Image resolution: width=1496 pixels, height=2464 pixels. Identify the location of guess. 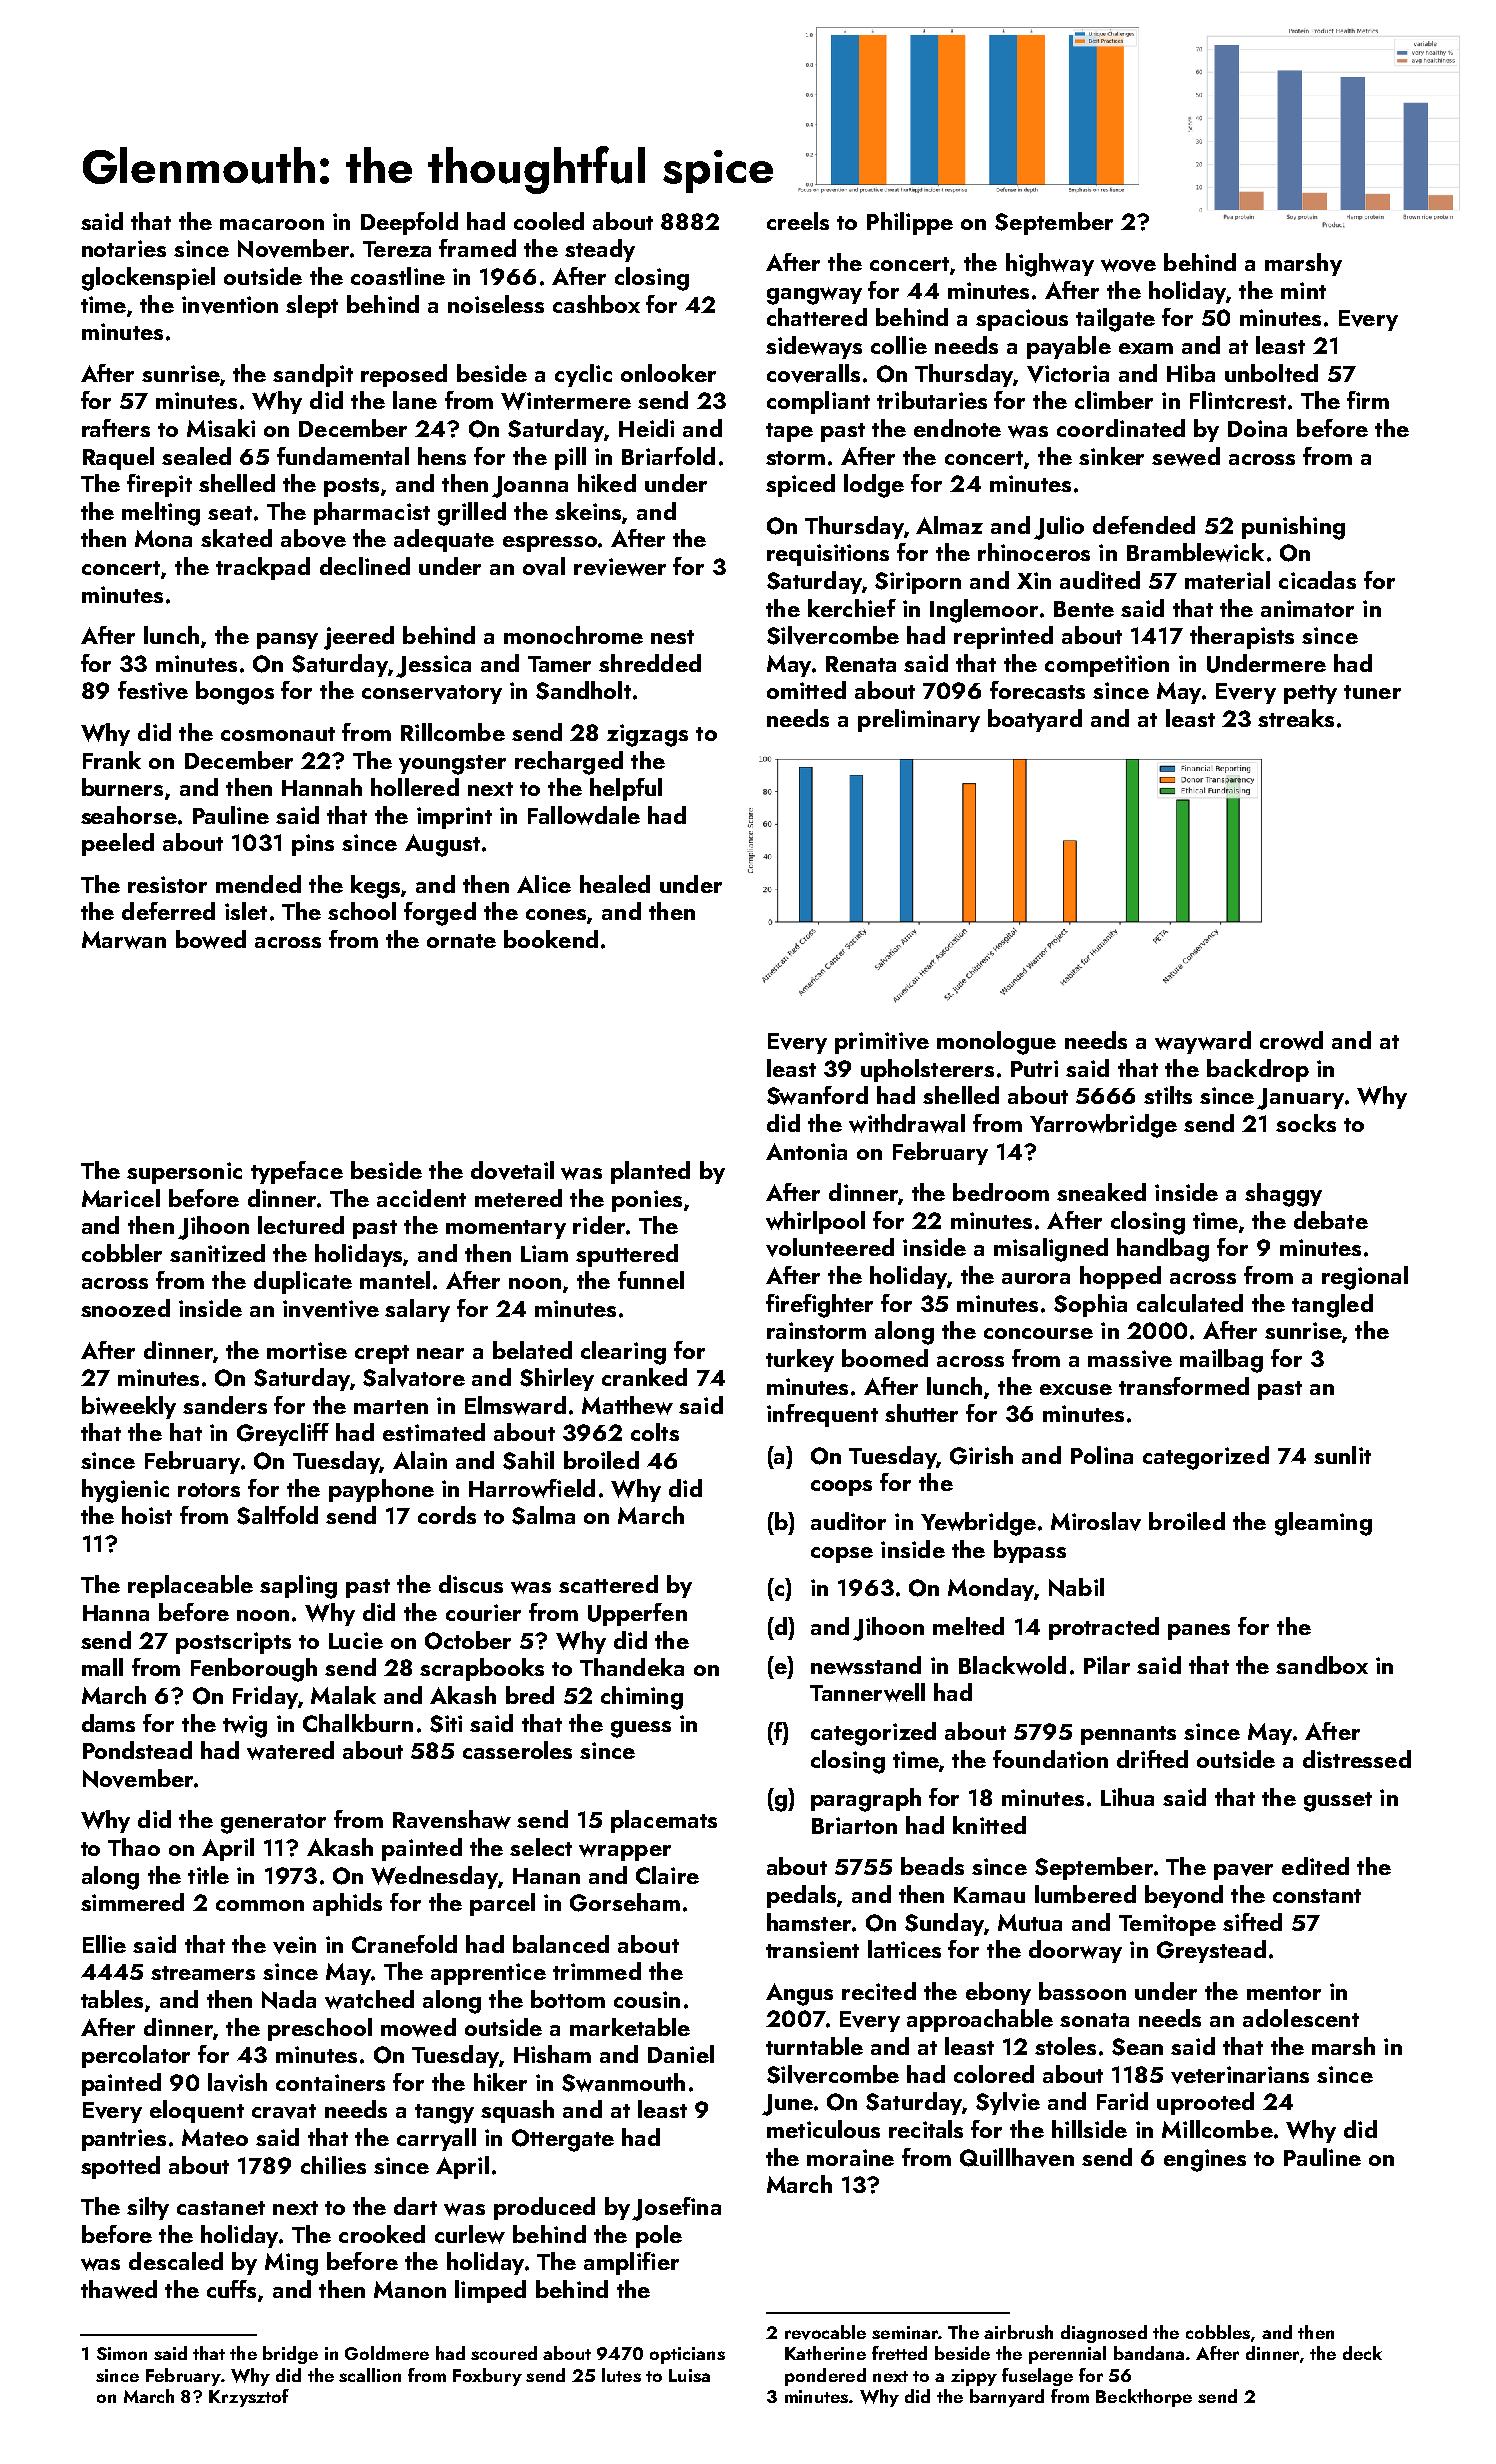
(641, 1729).
